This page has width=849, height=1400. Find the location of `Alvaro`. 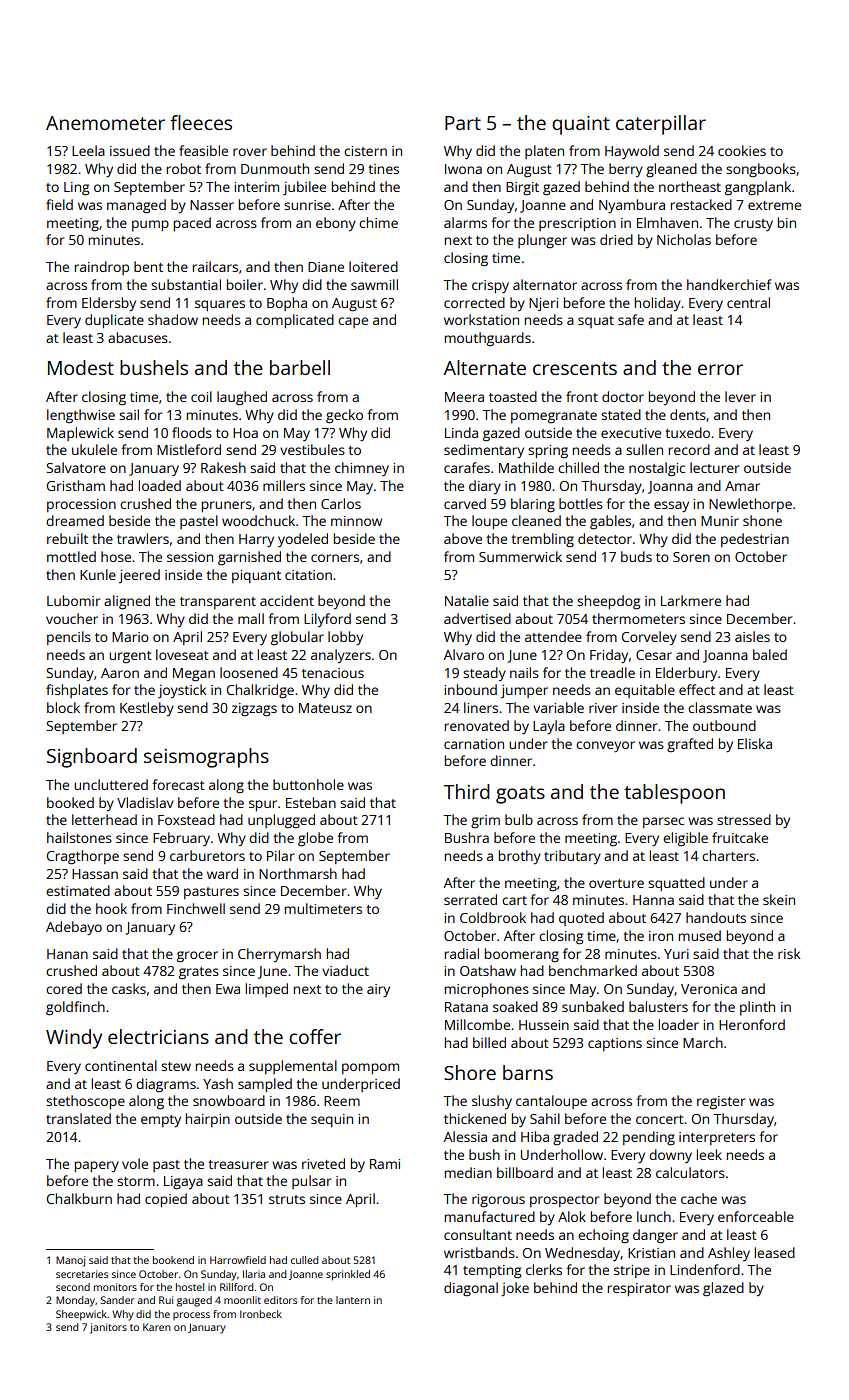

Alvaro is located at coordinates (464, 654).
